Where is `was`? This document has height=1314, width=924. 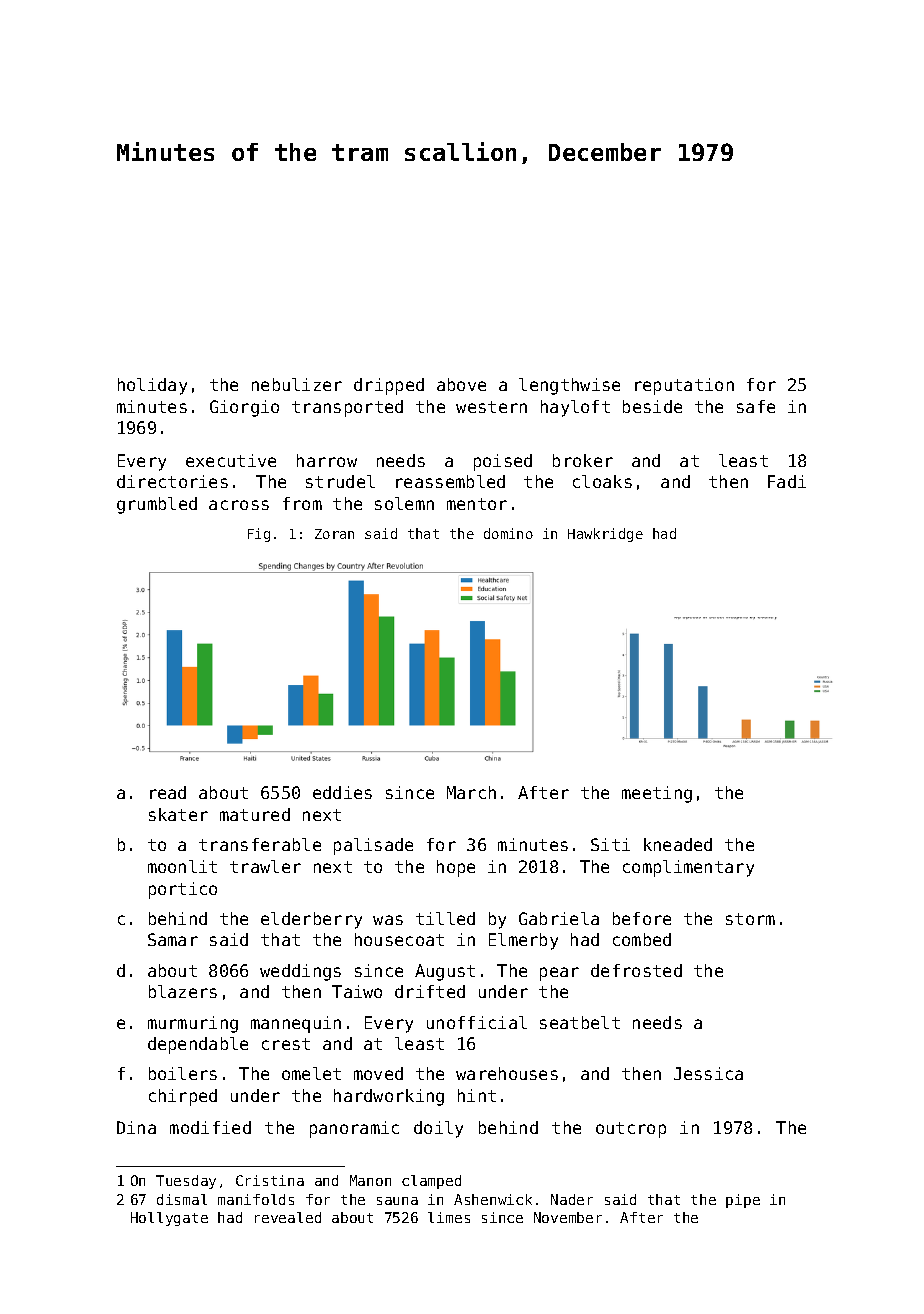
was is located at coordinates (388, 920).
